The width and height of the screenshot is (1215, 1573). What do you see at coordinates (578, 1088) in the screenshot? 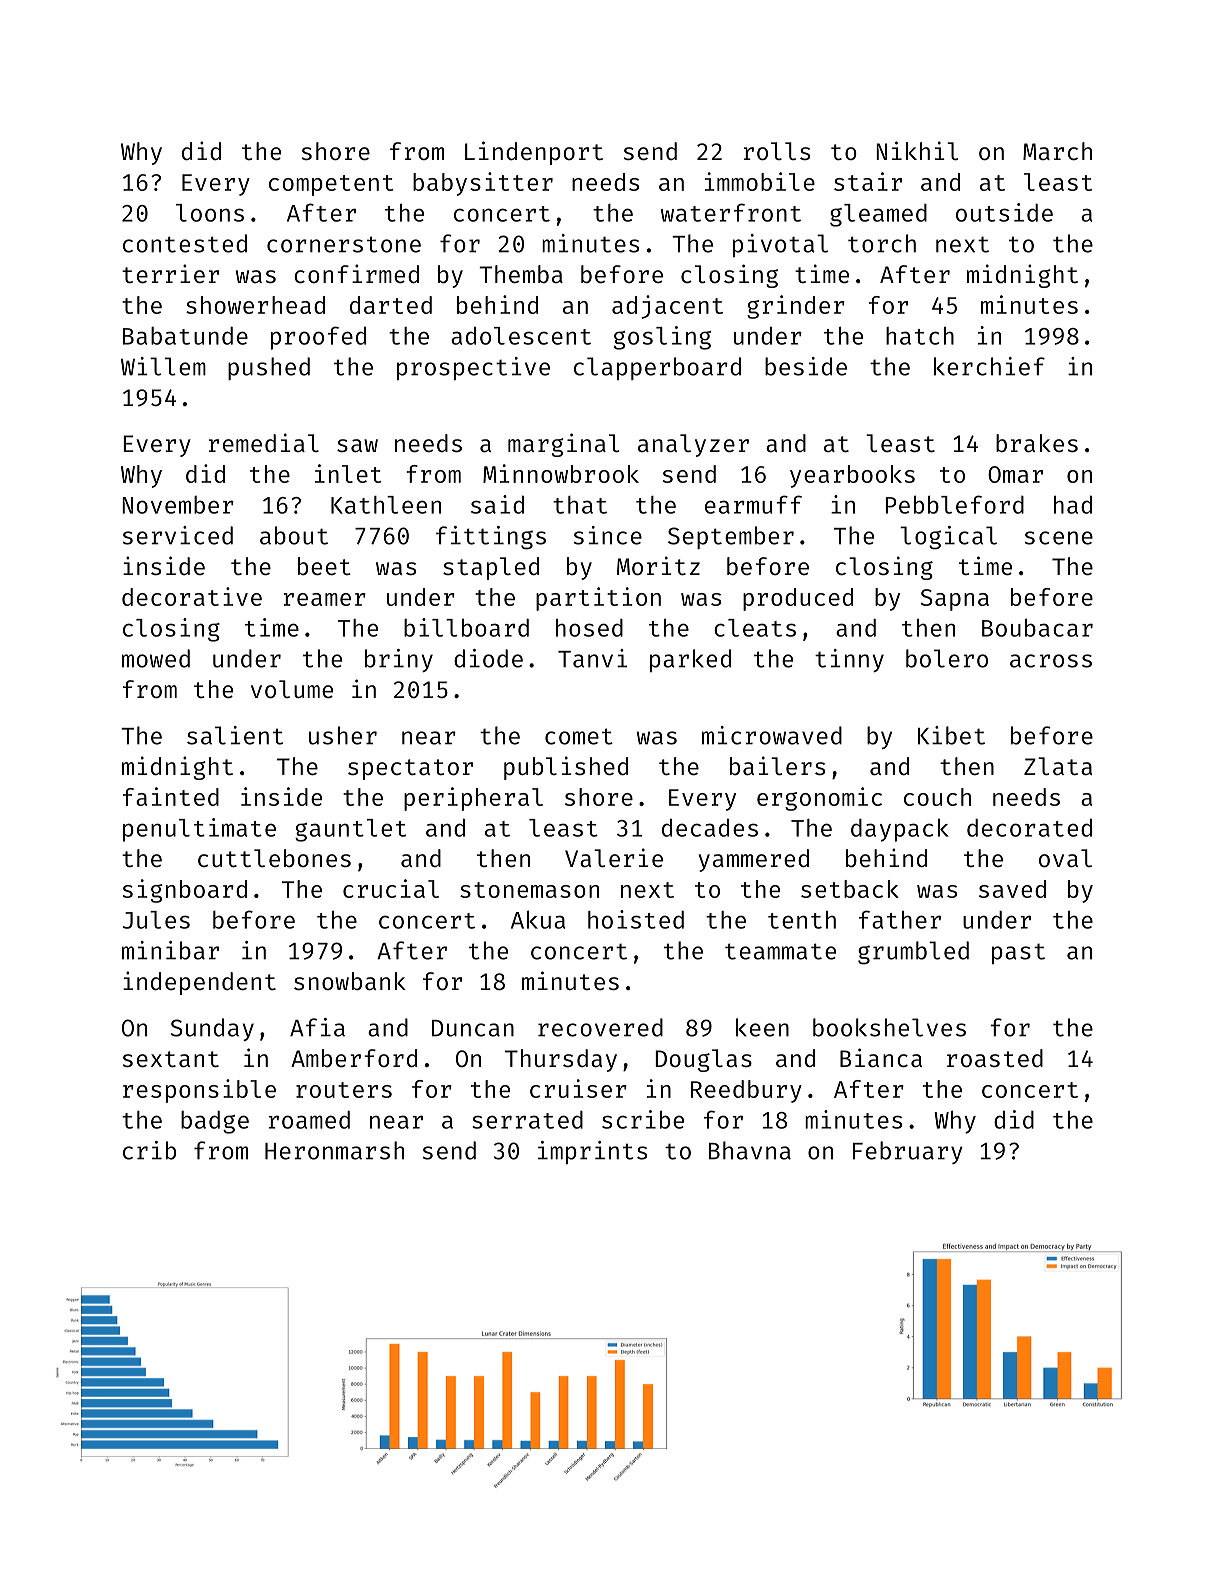
I see `cruiser` at bounding box center [578, 1088].
